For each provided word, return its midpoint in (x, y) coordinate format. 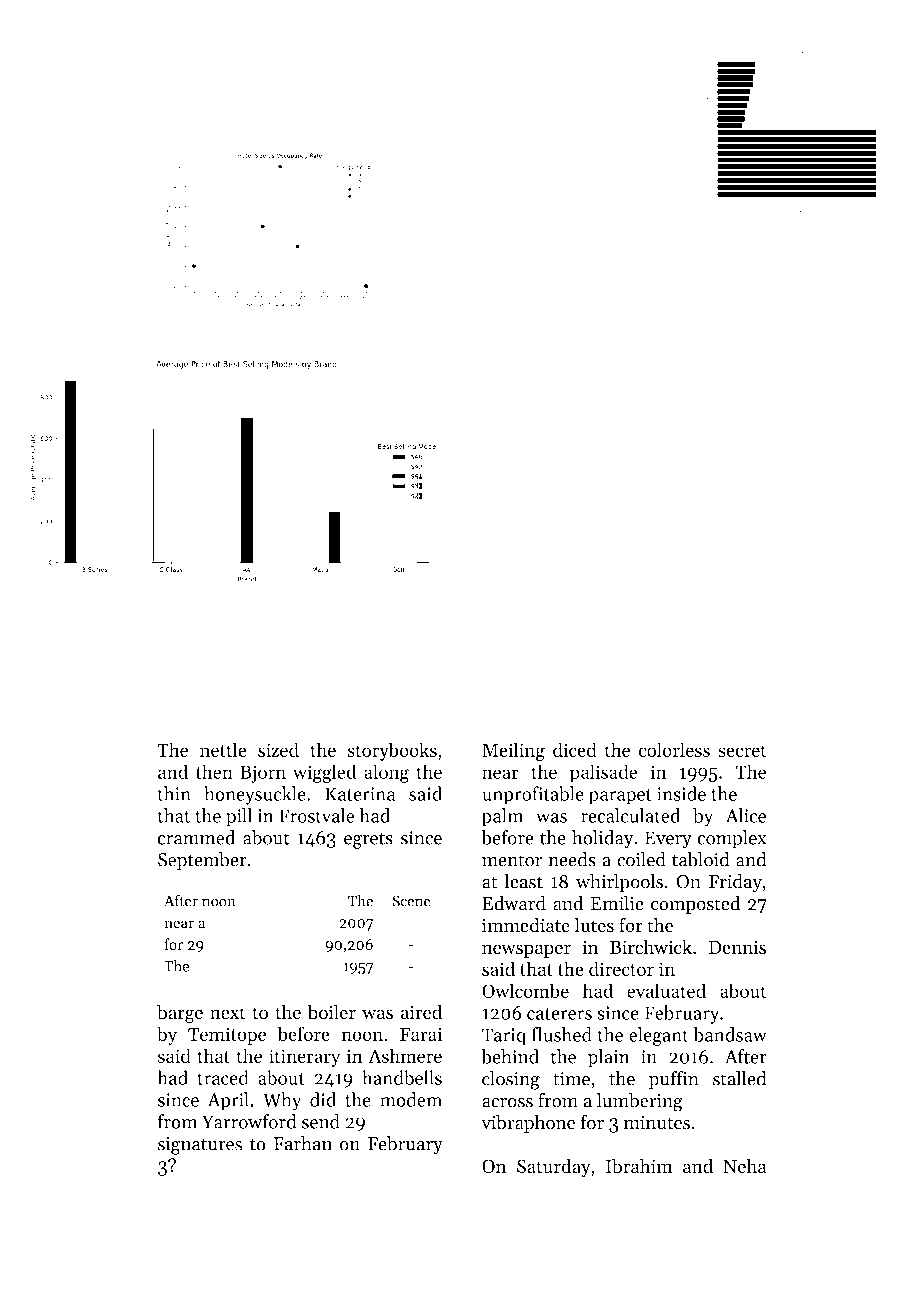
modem (411, 1099)
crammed (196, 837)
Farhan (303, 1143)
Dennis (737, 947)
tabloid (701, 859)
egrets (368, 840)
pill (239, 817)
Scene (411, 901)
